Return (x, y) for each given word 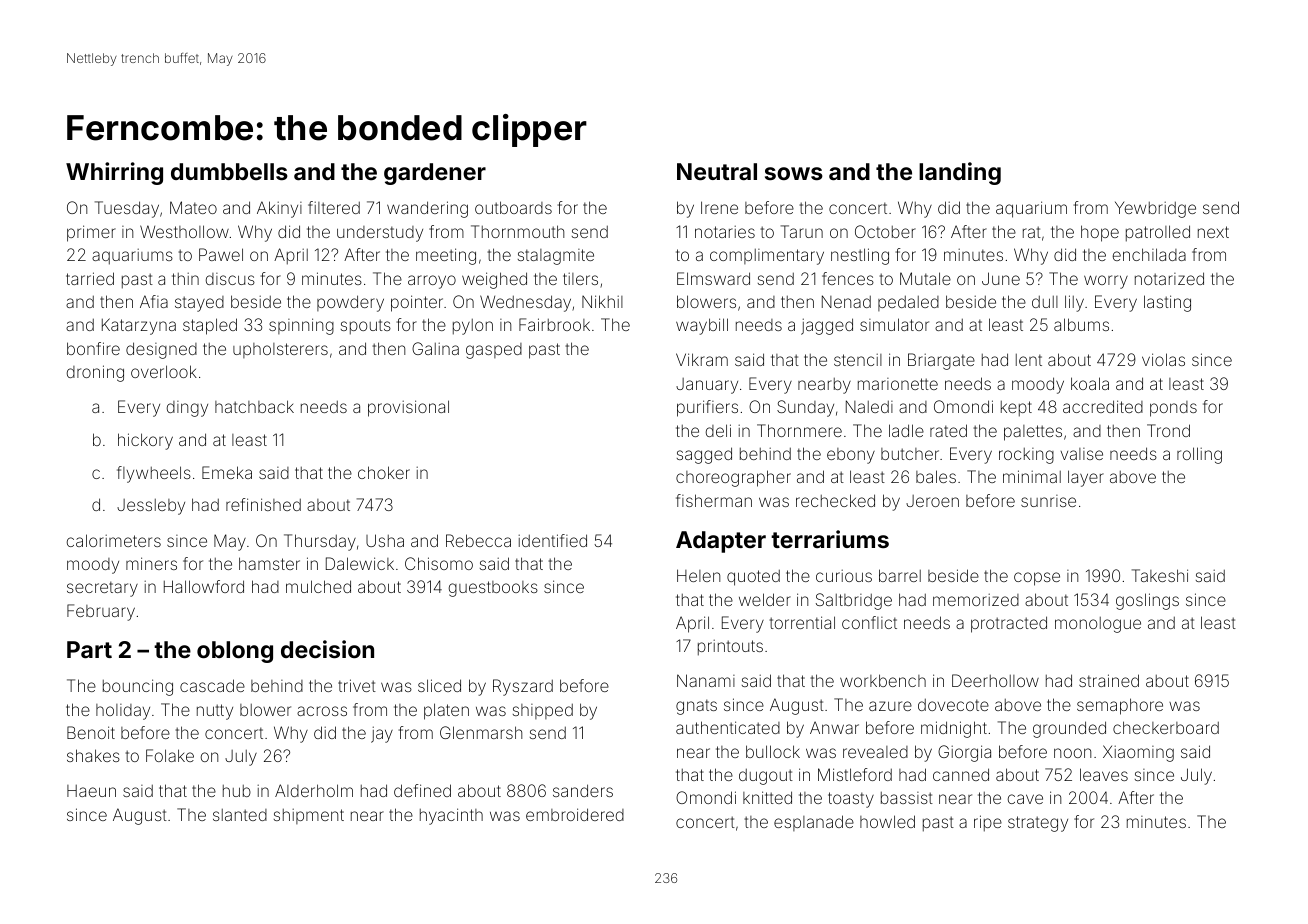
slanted (240, 815)
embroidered (575, 814)
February (101, 612)
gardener (435, 174)
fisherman (714, 500)
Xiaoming (1138, 753)
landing (960, 173)
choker (384, 472)
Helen (698, 575)
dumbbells (229, 171)
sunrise (1048, 501)
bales (936, 476)
